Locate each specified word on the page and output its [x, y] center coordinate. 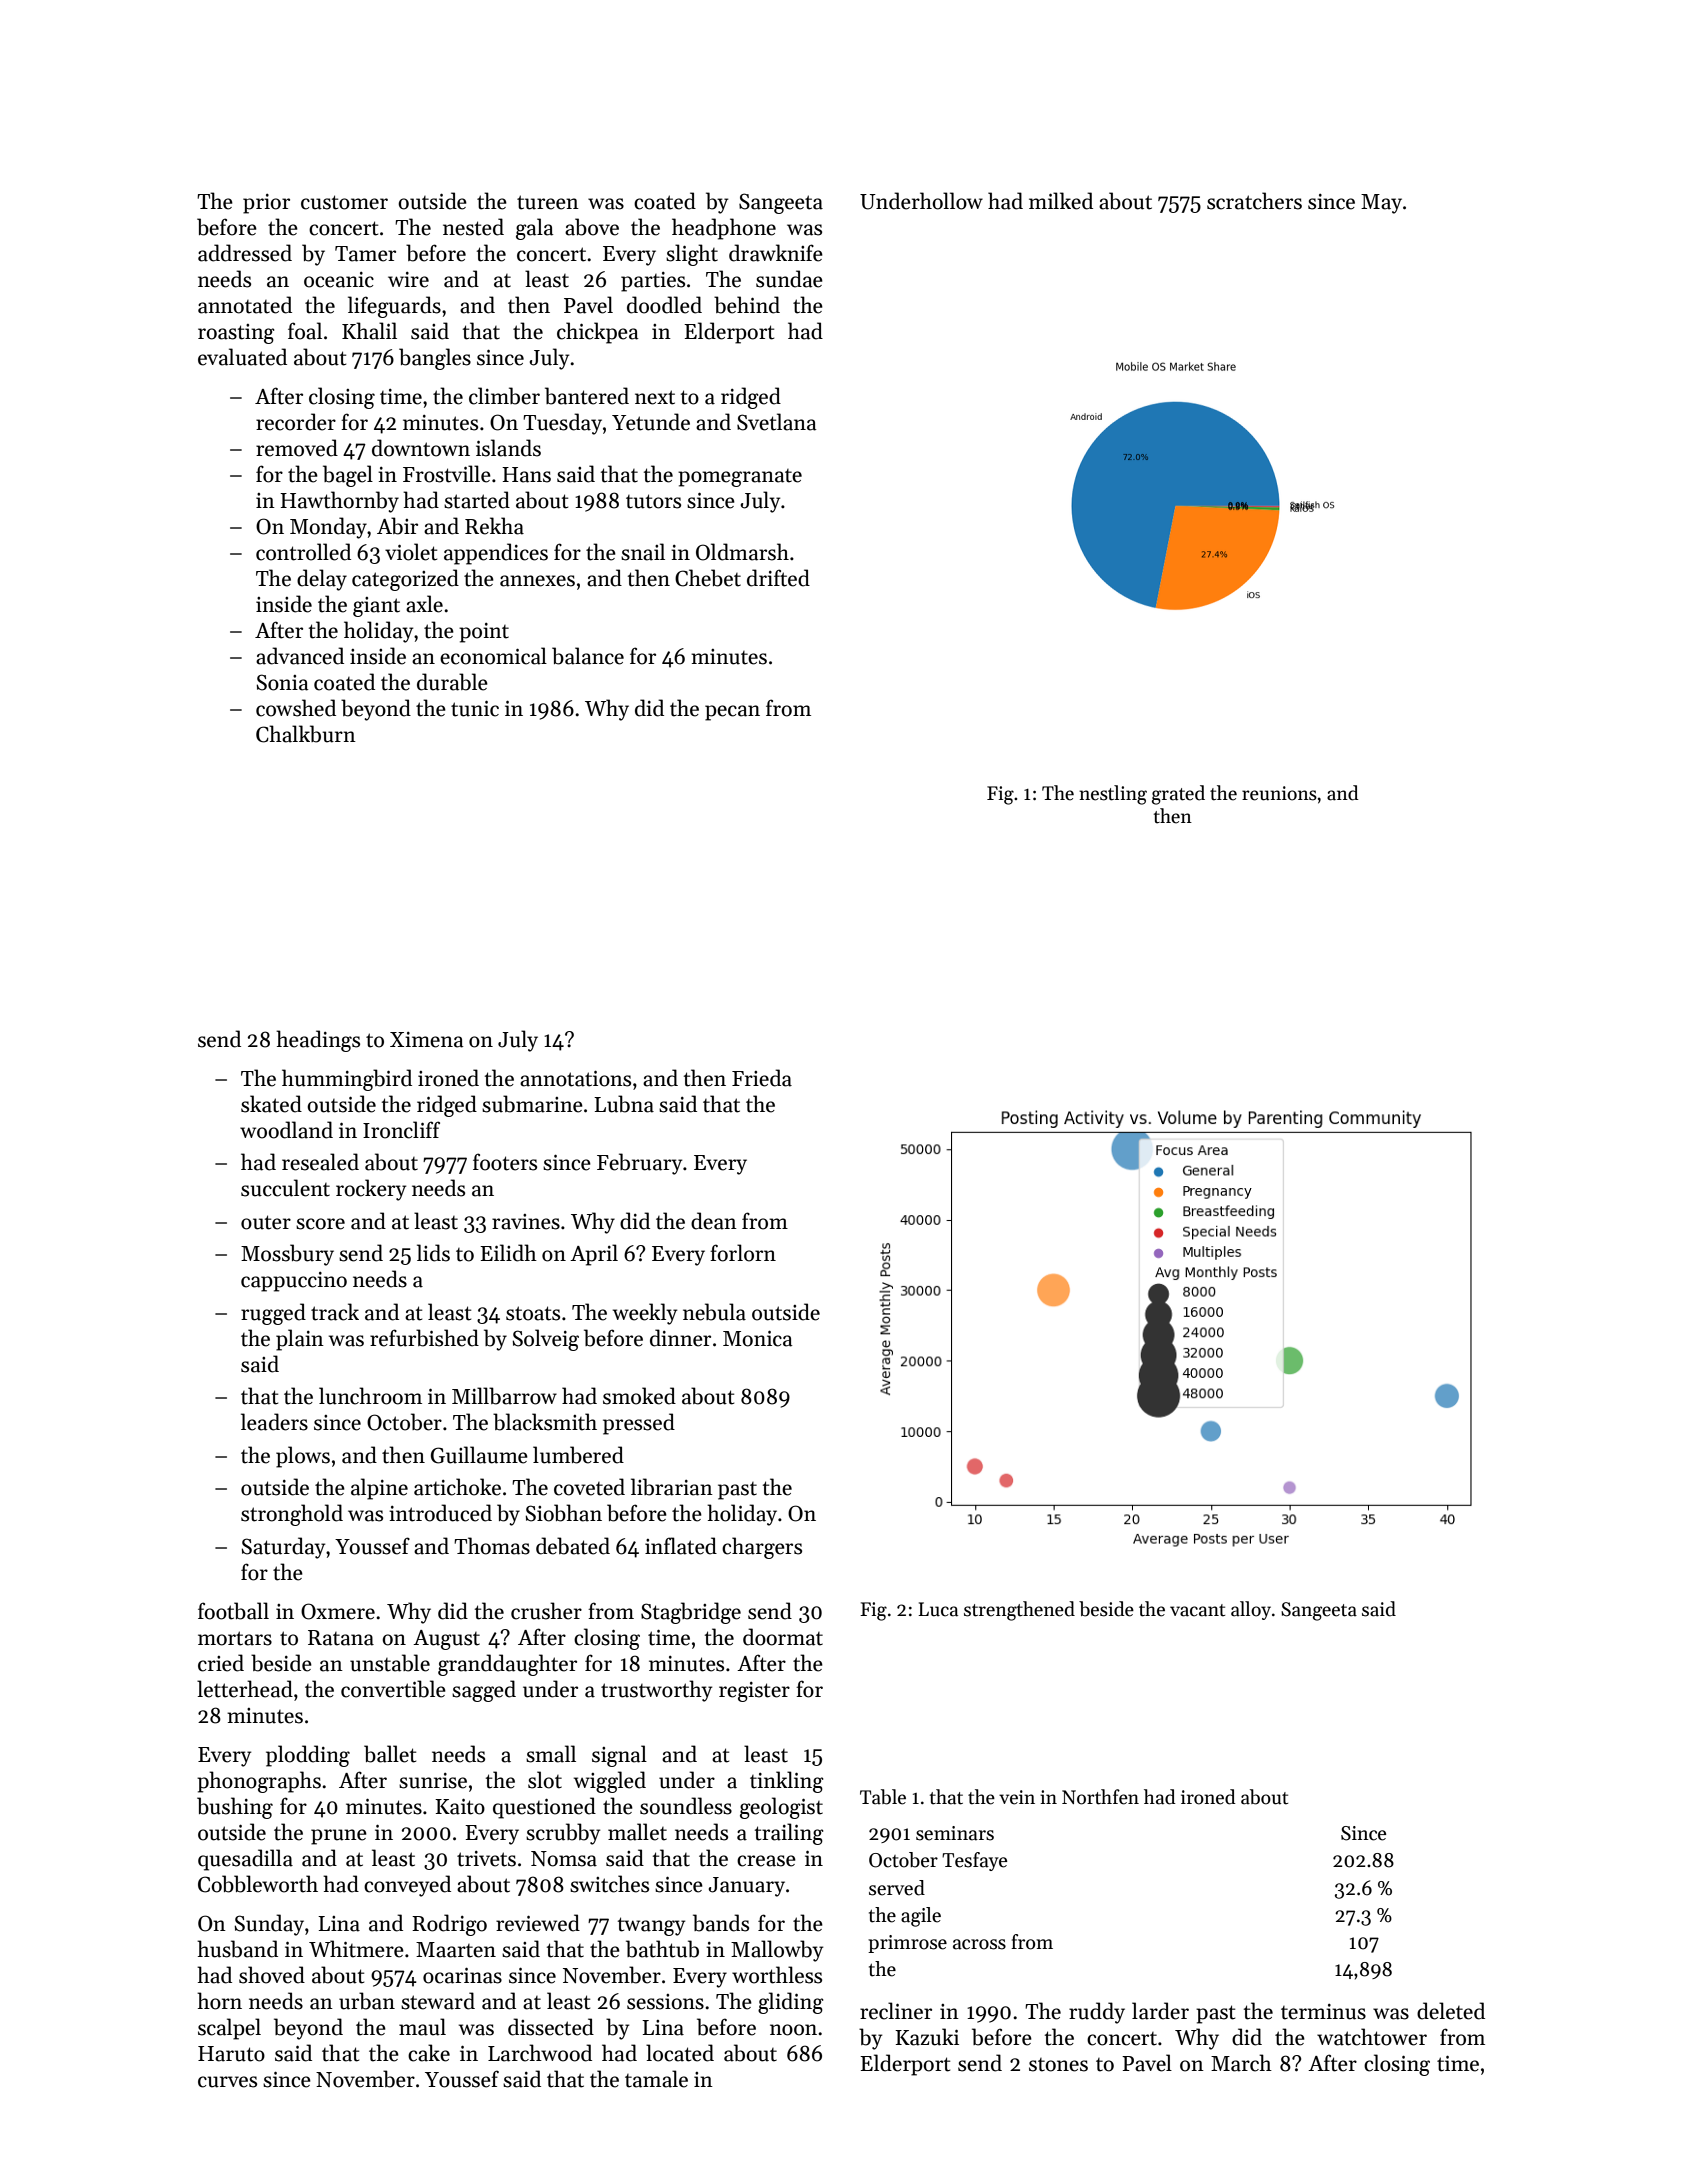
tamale [656, 2079]
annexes [537, 581]
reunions [1279, 793]
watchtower [1372, 2037]
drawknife [776, 253]
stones [1058, 2065]
